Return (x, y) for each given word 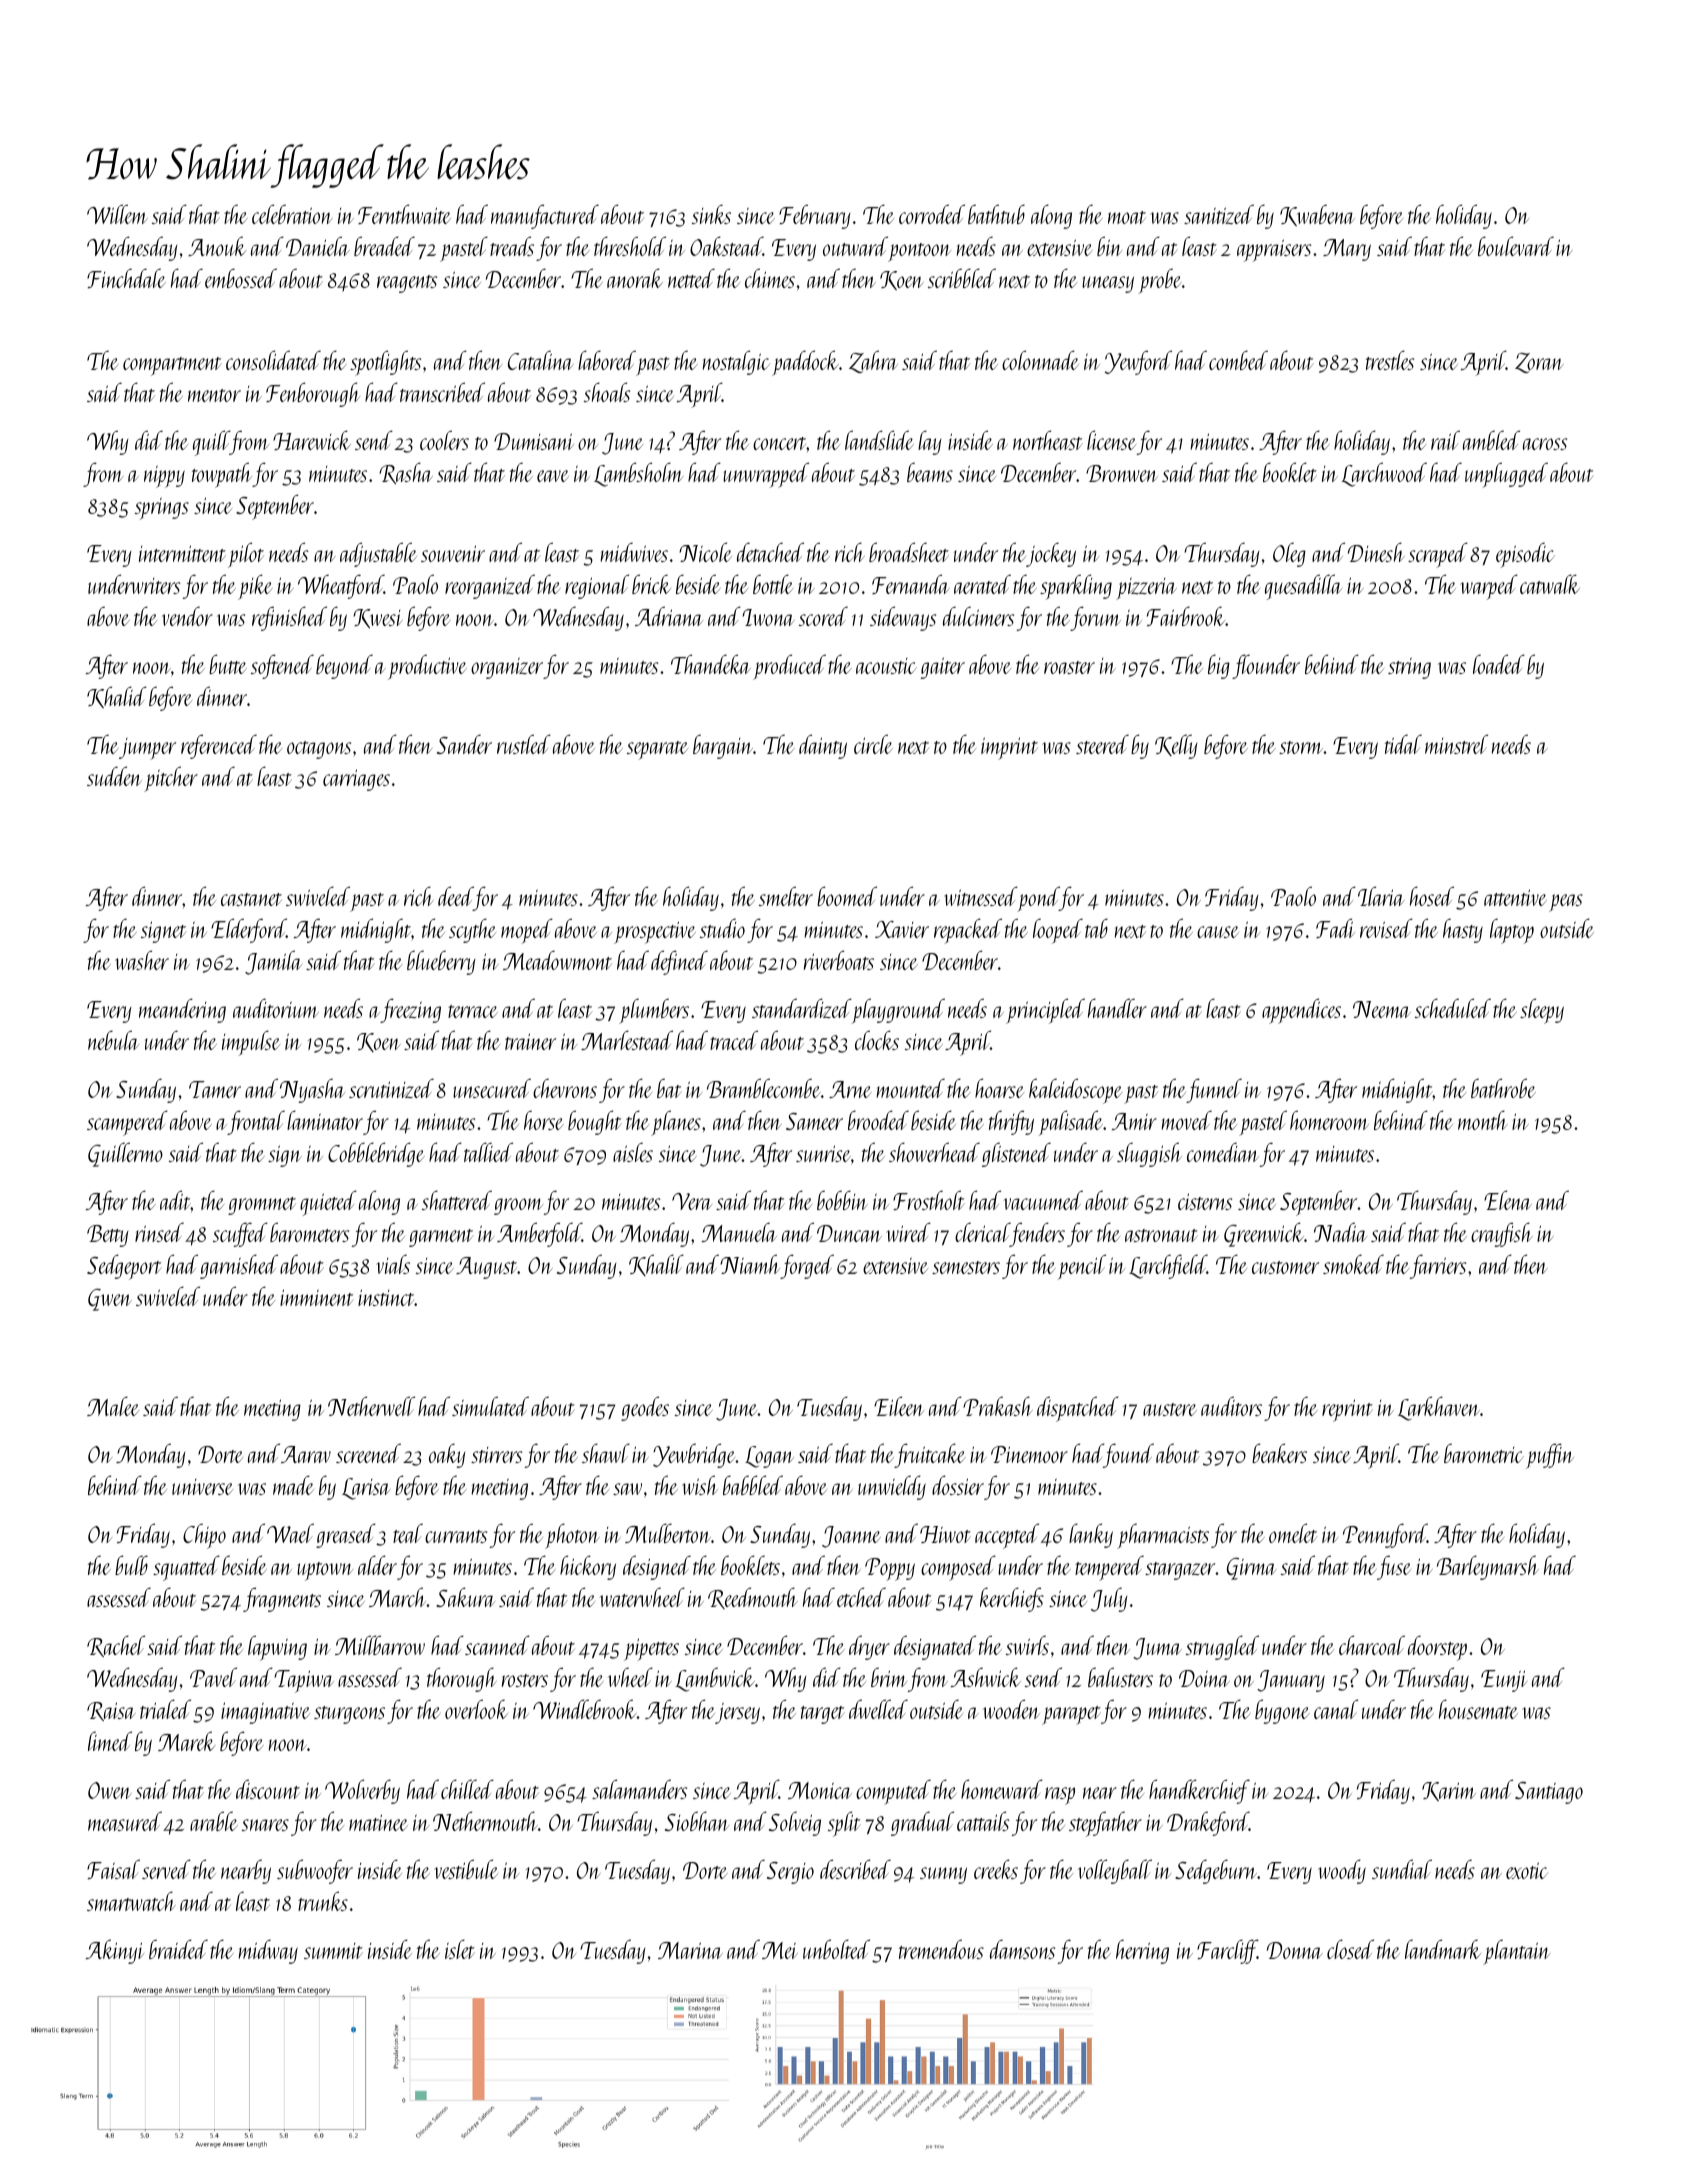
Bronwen (1122, 473)
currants (456, 1536)
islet (460, 1949)
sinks (711, 214)
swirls (1027, 1645)
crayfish (1502, 1234)
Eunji (1504, 1681)
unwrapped (766, 475)
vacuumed (1043, 1200)
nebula (113, 1040)
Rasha (406, 473)
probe (1160, 281)
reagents (407, 284)
